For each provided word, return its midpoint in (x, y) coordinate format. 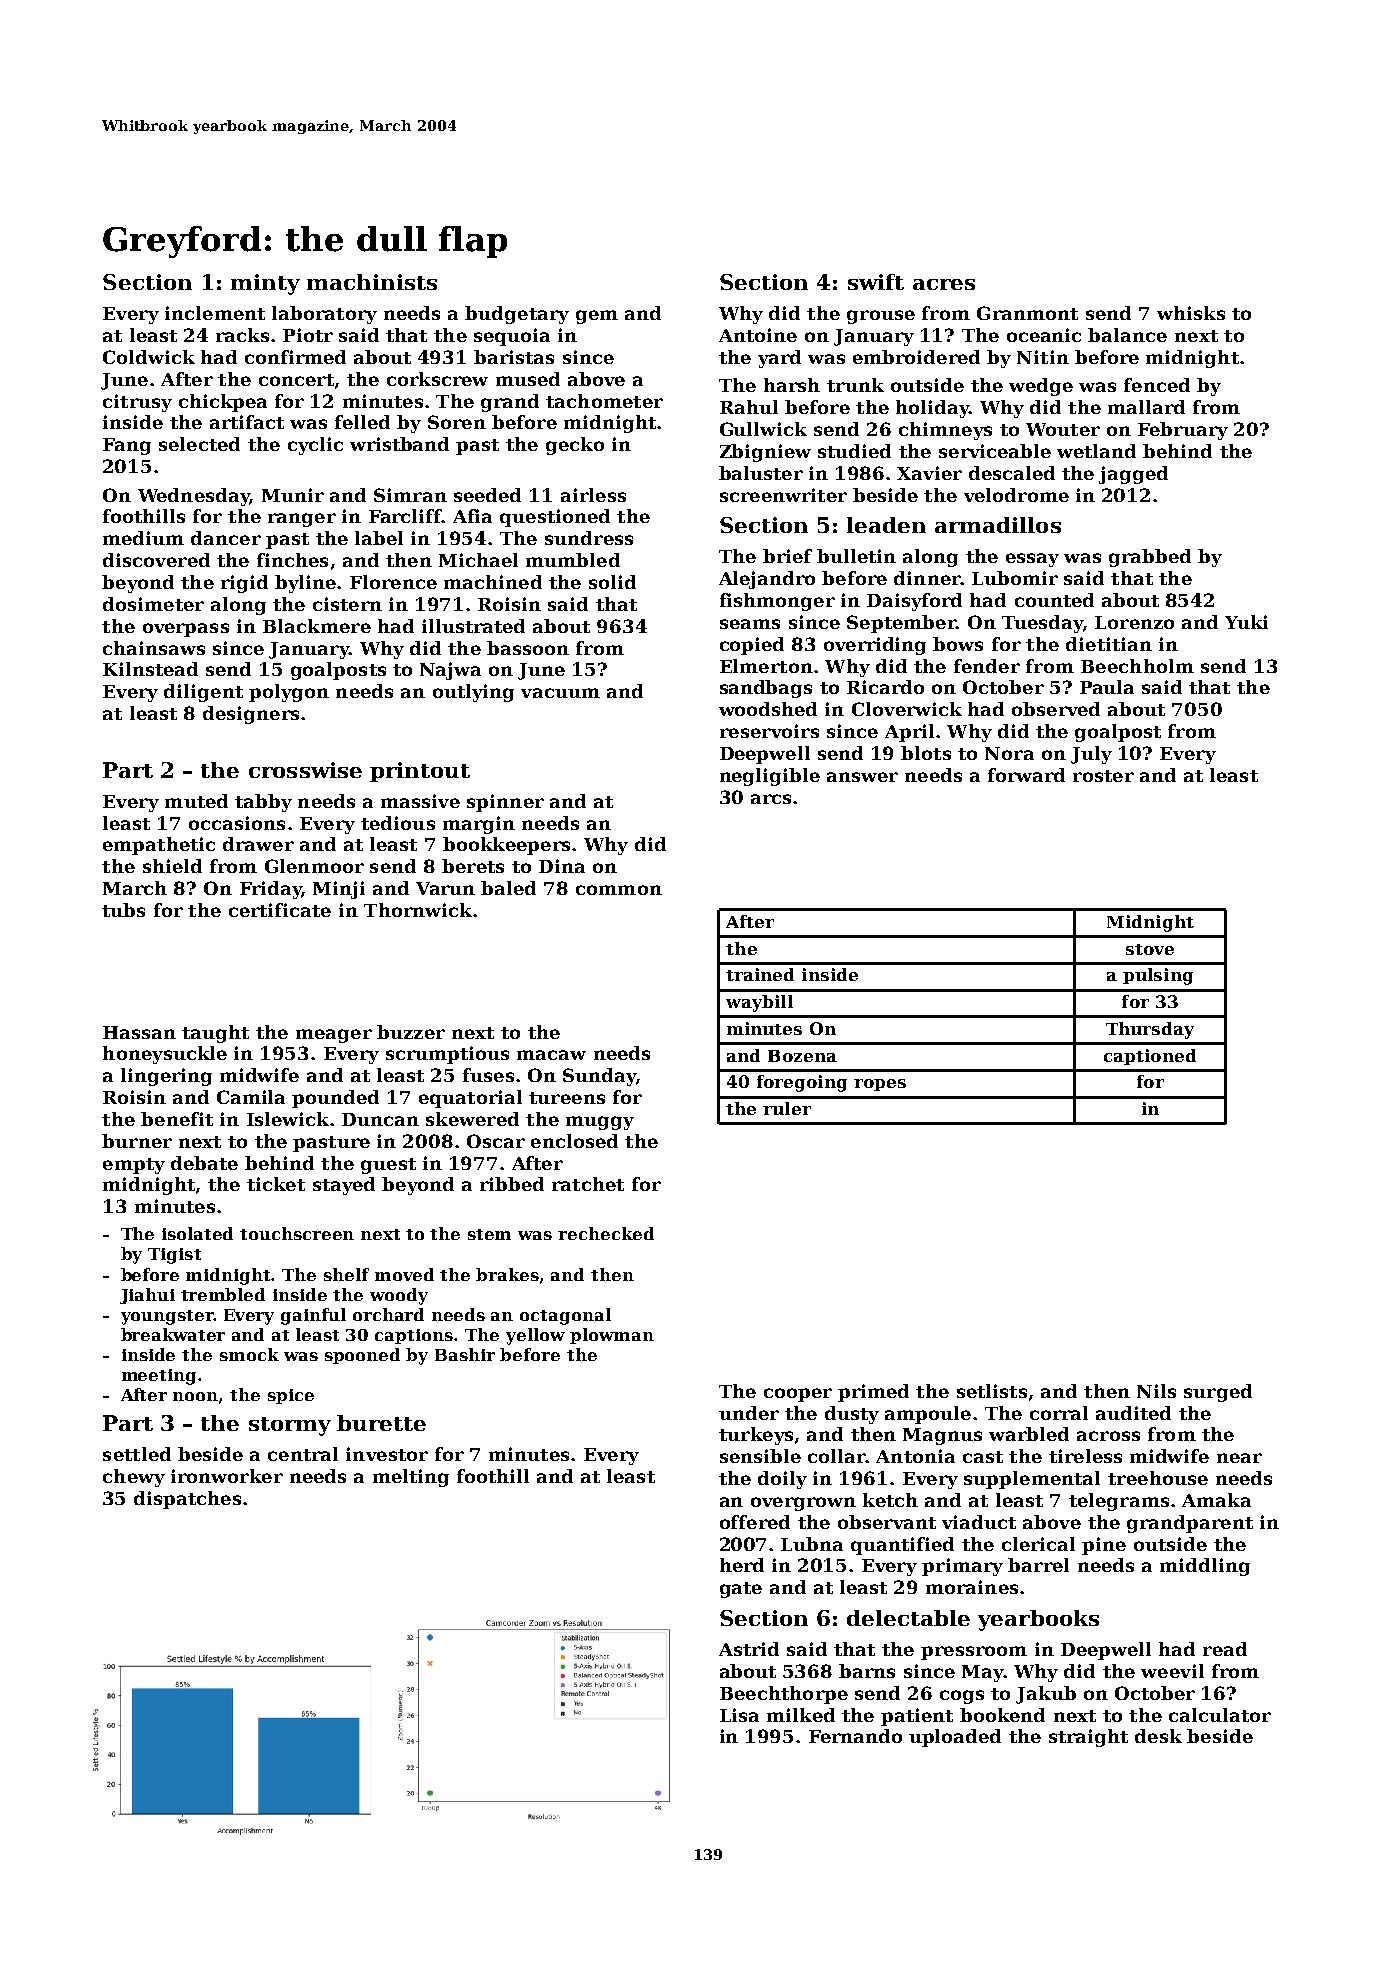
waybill (759, 1003)
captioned (1150, 1057)
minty (265, 284)
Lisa (739, 1715)
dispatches (187, 1500)
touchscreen (297, 1233)
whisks (1191, 313)
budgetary (517, 315)
